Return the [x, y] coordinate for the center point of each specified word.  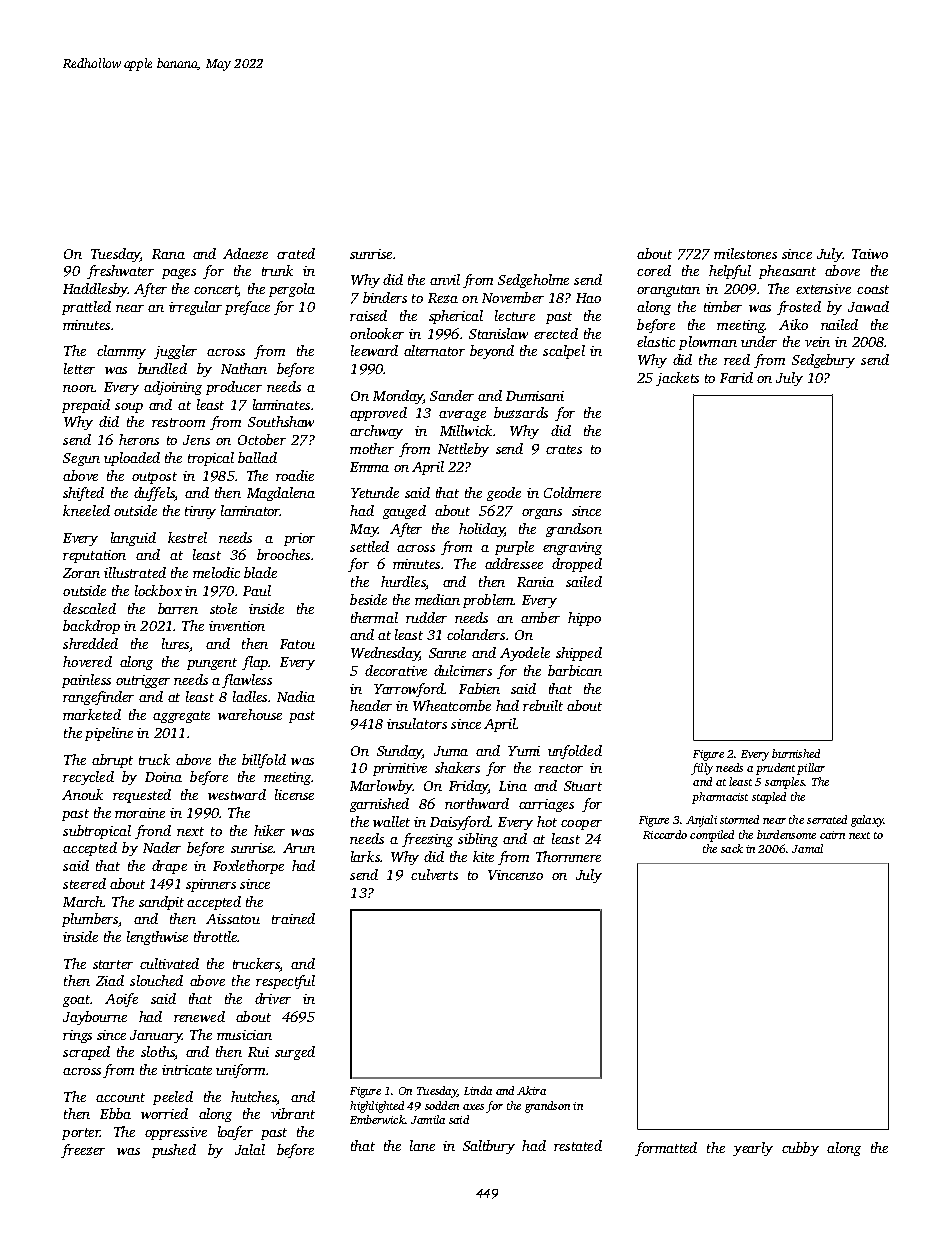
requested [142, 796]
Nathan [244, 368]
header [371, 705]
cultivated [169, 963]
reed [737, 359]
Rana [168, 254]
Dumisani [535, 396]
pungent [212, 664]
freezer [83, 1151]
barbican [575, 670]
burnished [796, 753]
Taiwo [870, 254]
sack [732, 848]
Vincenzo [515, 875]
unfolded [575, 752]
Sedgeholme [533, 281]
